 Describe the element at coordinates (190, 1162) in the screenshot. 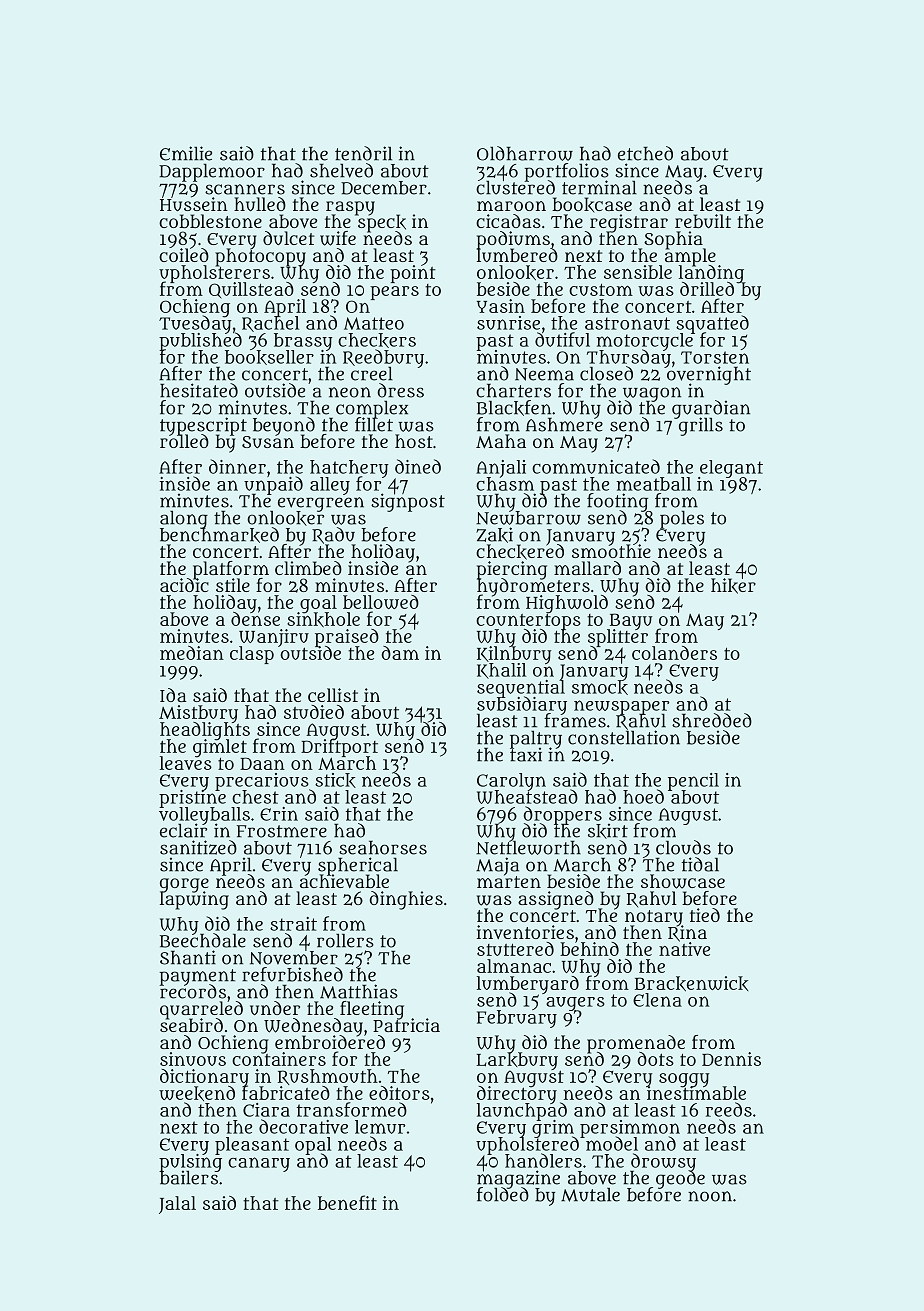

I see `pulsing` at that location.
